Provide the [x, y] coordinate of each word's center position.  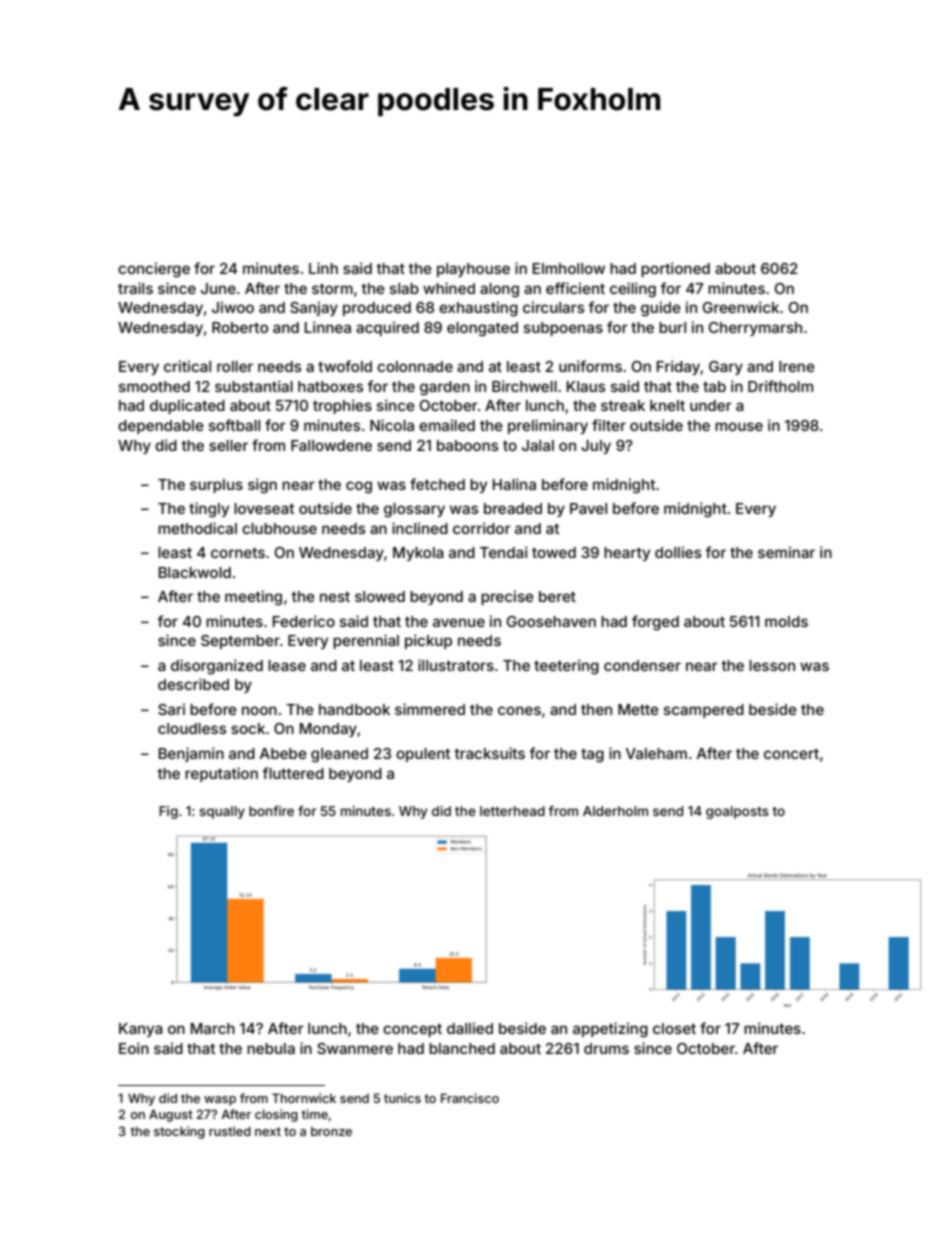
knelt [667, 405]
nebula [271, 1048]
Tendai [504, 552]
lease [287, 665]
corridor [482, 528]
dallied [470, 1028]
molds [786, 621]
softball [234, 425]
